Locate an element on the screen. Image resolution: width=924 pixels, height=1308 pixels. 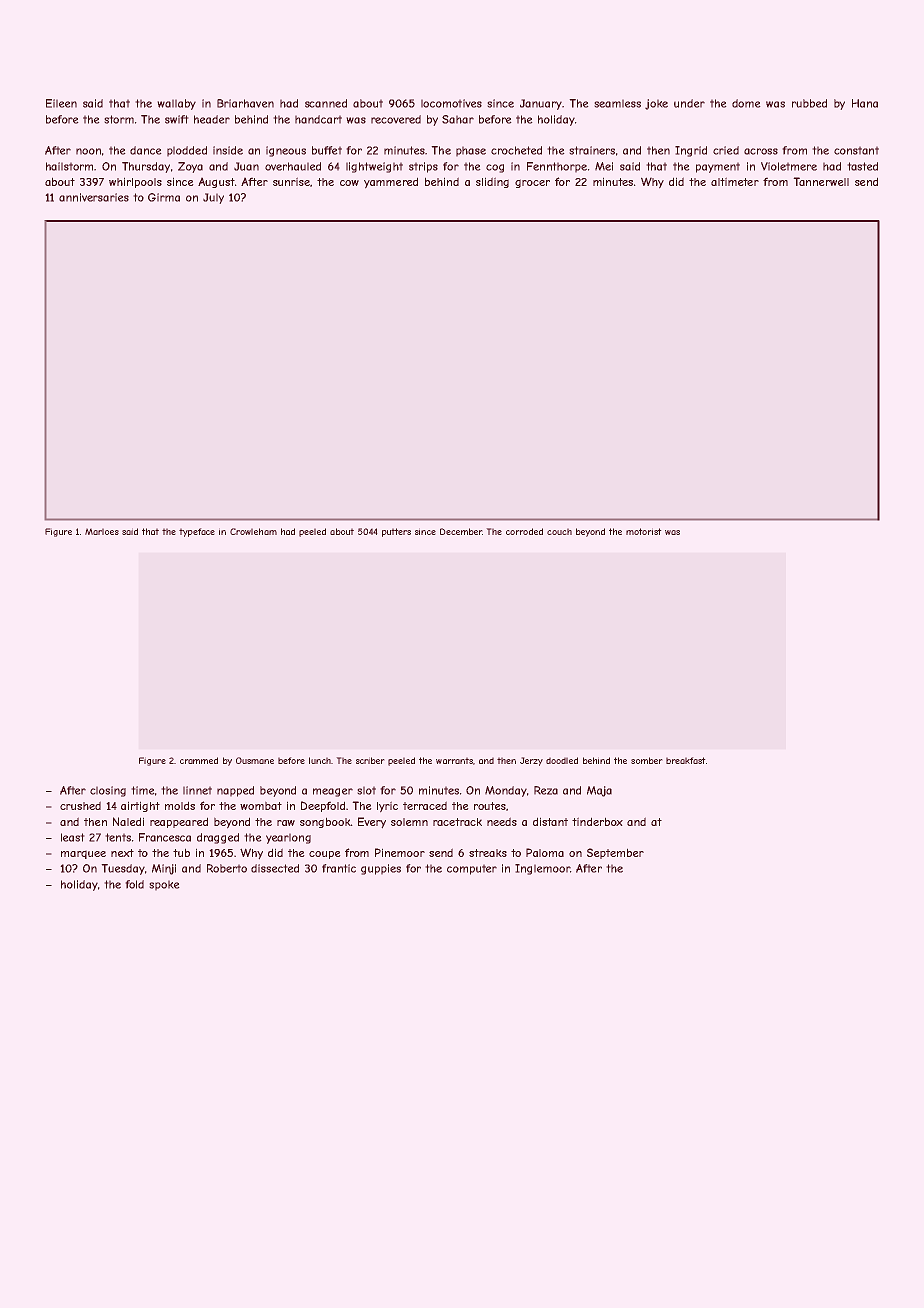
breakfast is located at coordinates (686, 760).
